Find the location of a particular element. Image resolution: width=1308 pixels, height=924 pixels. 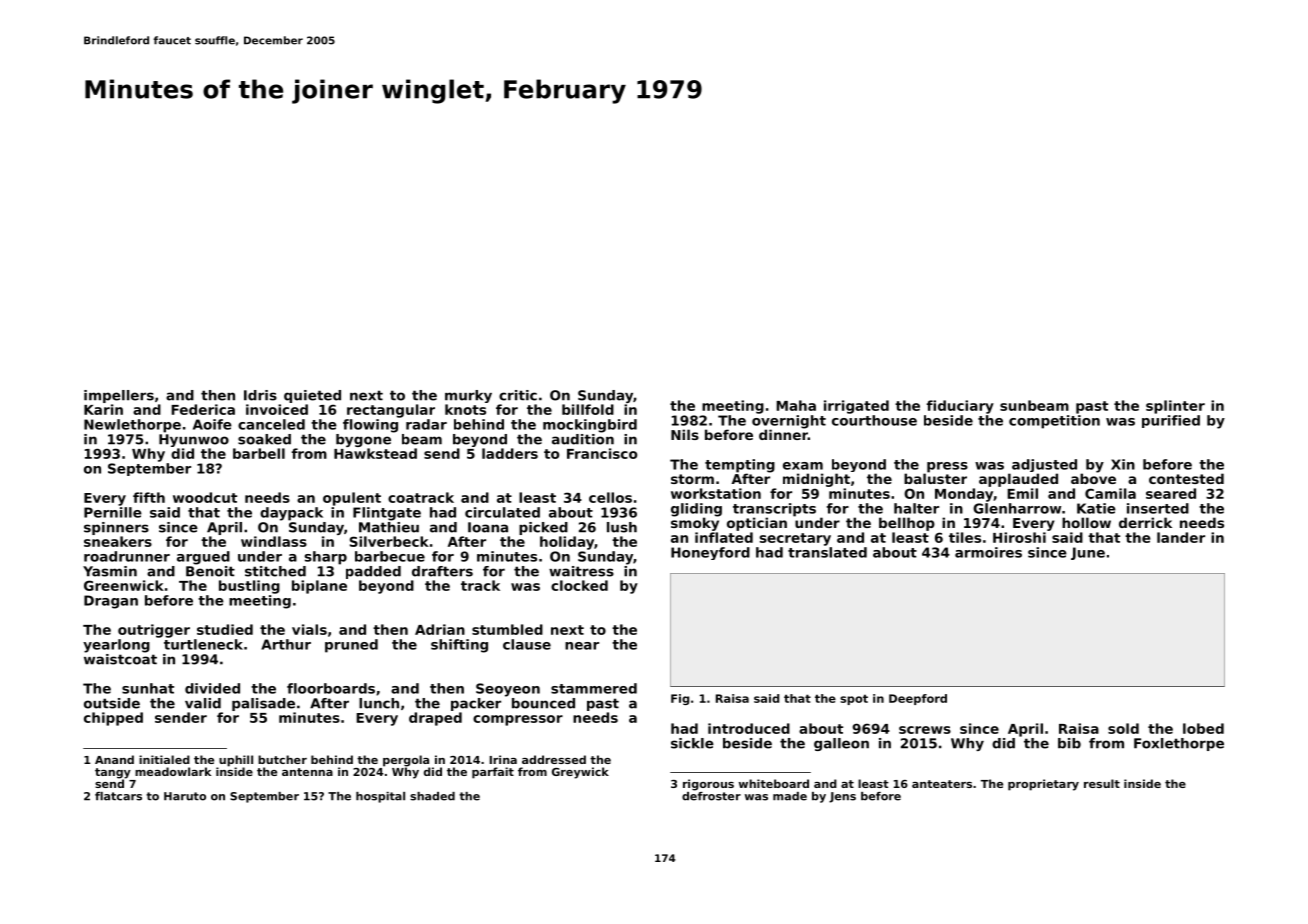

defroster is located at coordinates (711, 796).
